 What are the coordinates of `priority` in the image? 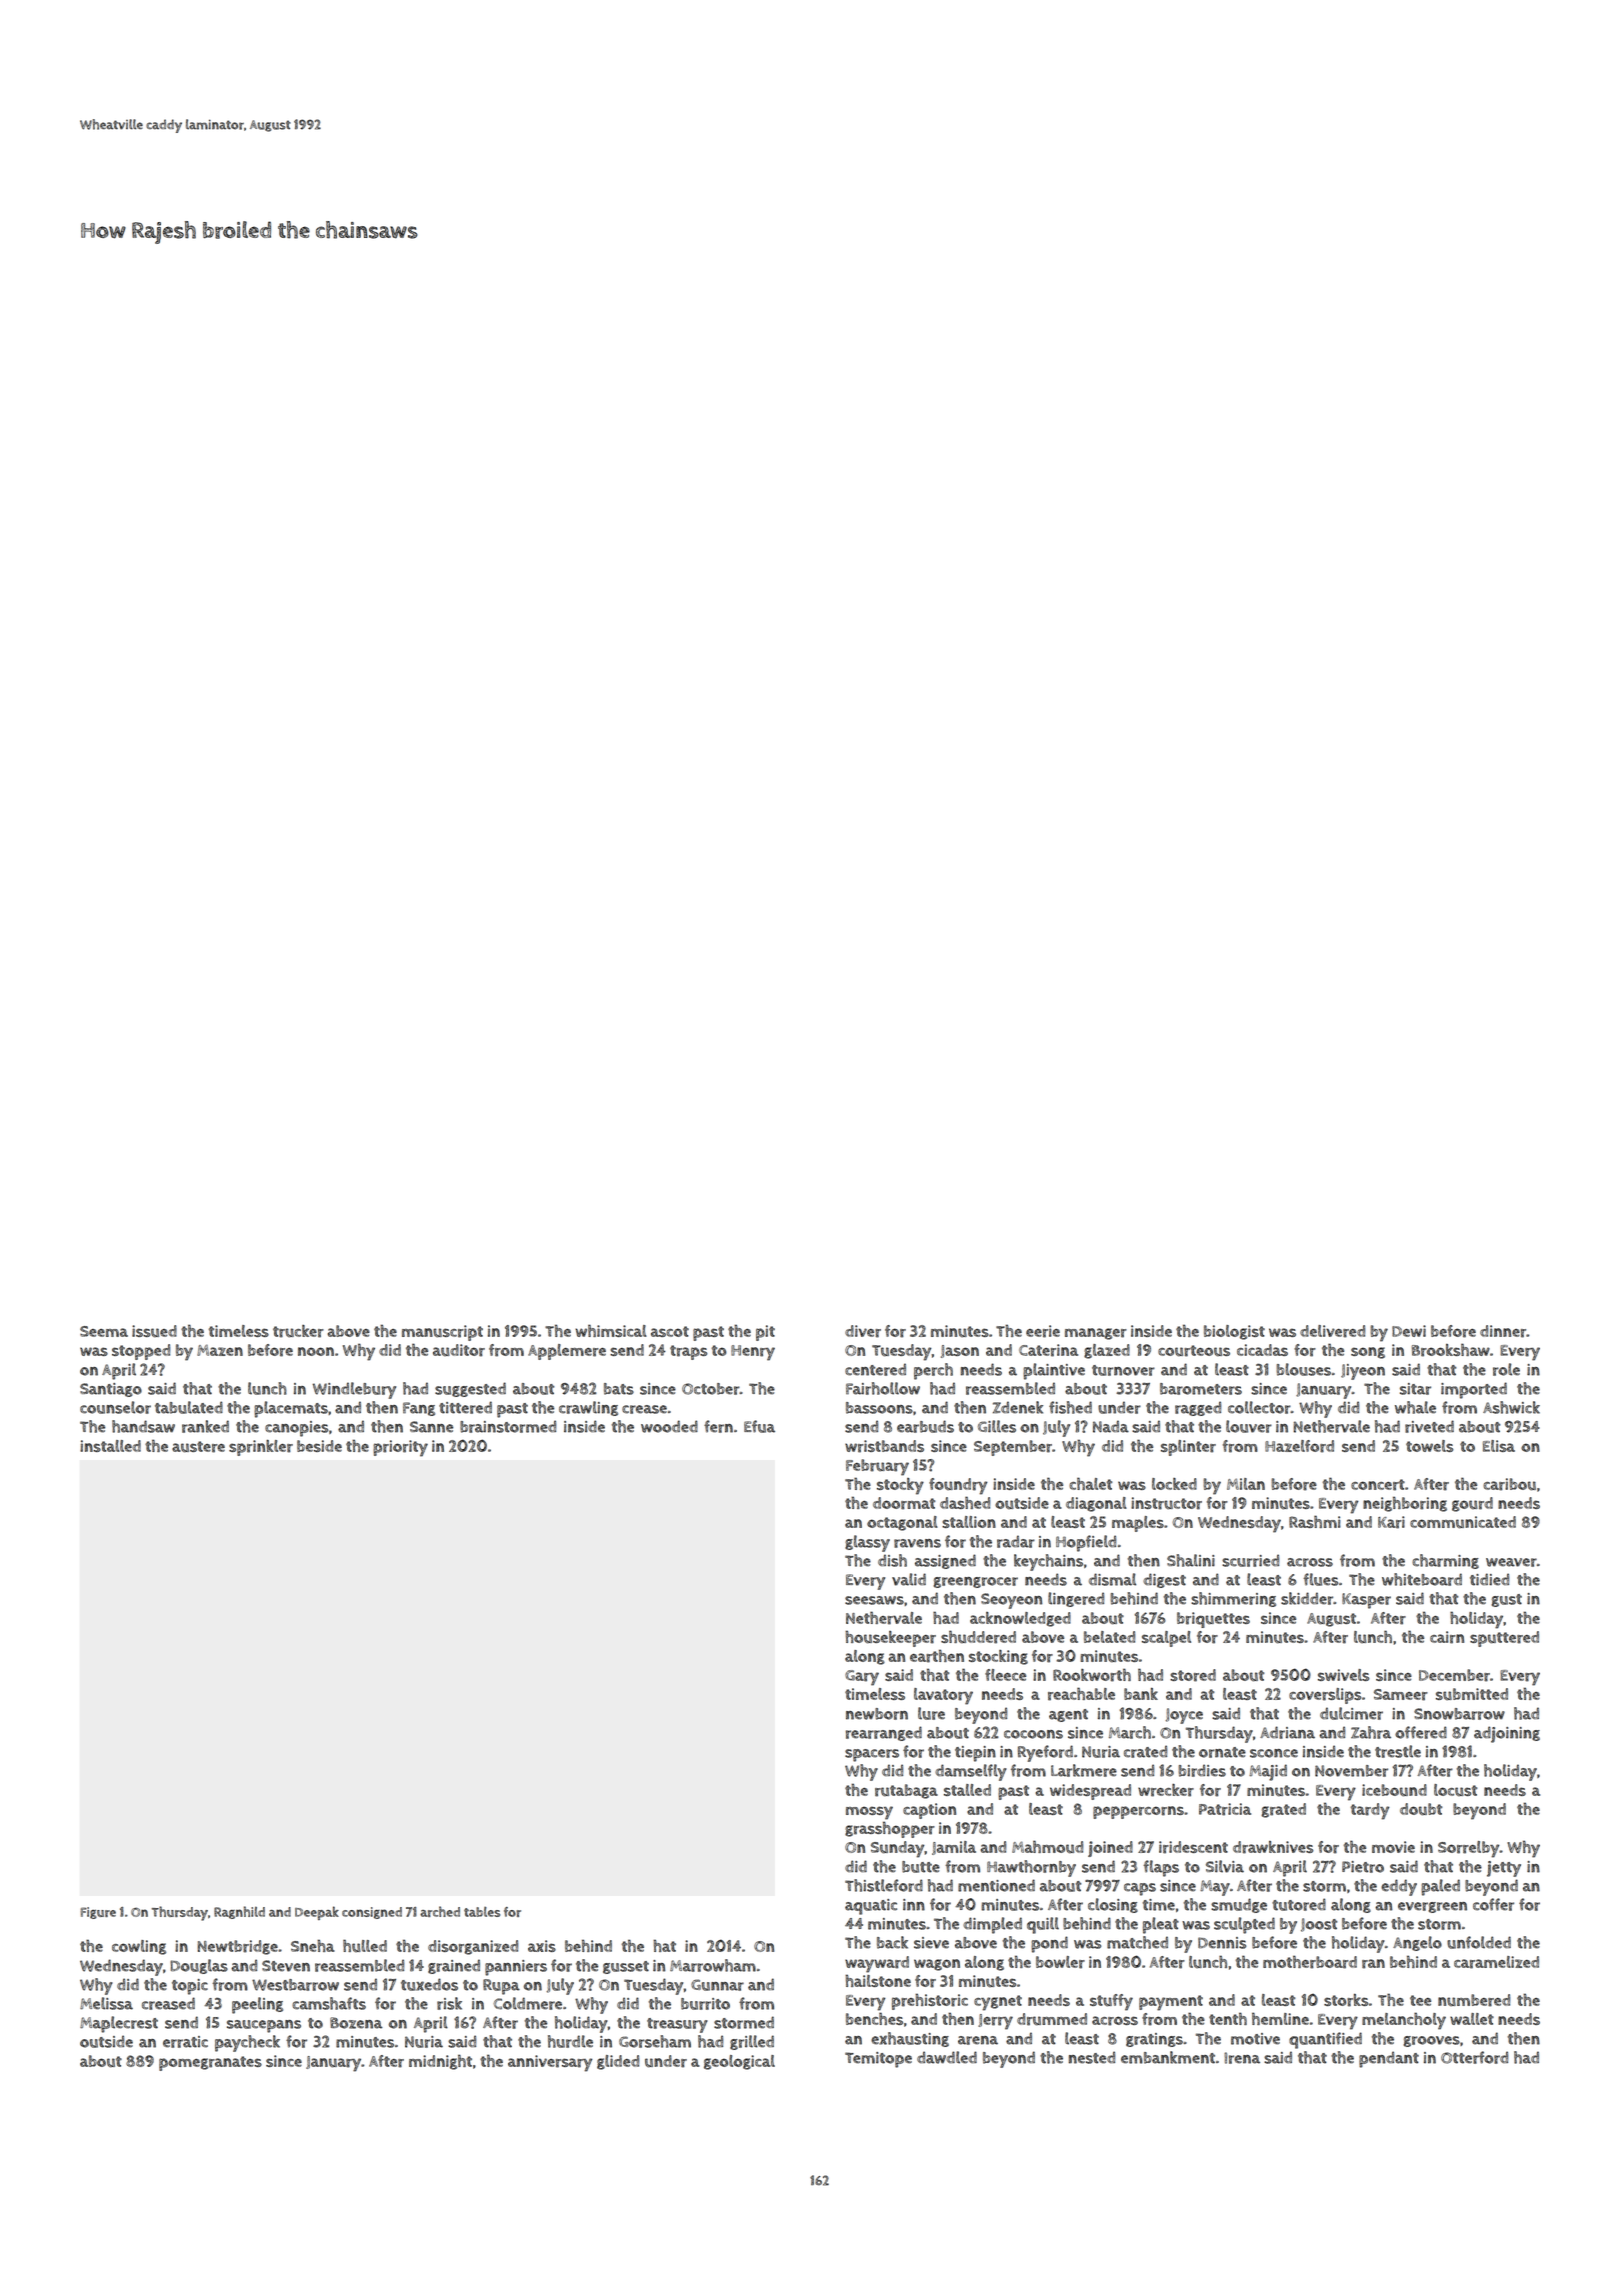 It's located at (400, 1448).
